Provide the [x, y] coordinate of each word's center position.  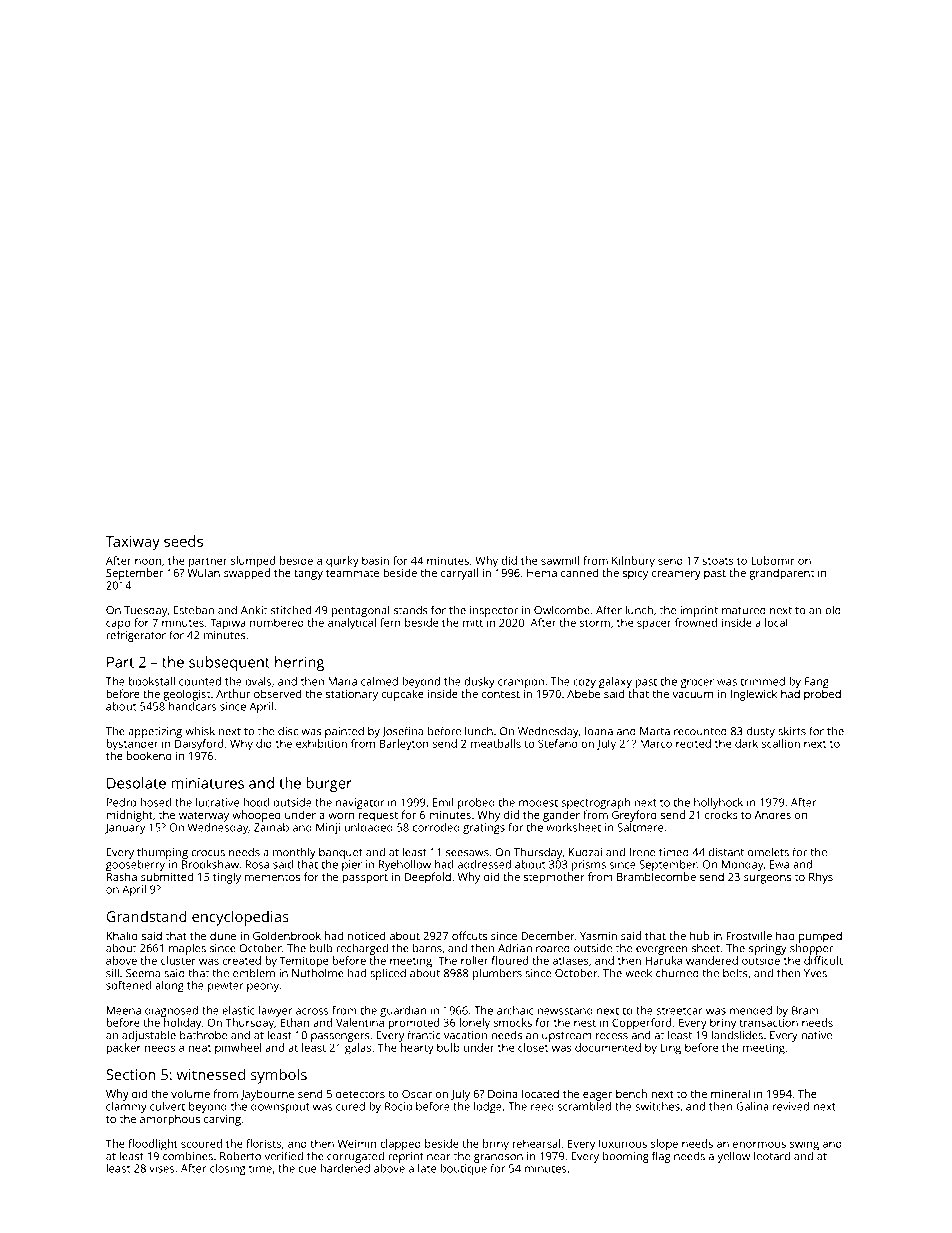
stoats [718, 561]
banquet [341, 853]
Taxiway [133, 543]
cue [307, 1169]
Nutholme [318, 973]
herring [299, 663]
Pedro [121, 802]
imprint [699, 611]
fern [390, 622]
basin [375, 560]
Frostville [749, 935]
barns [427, 948]
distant [726, 852]
